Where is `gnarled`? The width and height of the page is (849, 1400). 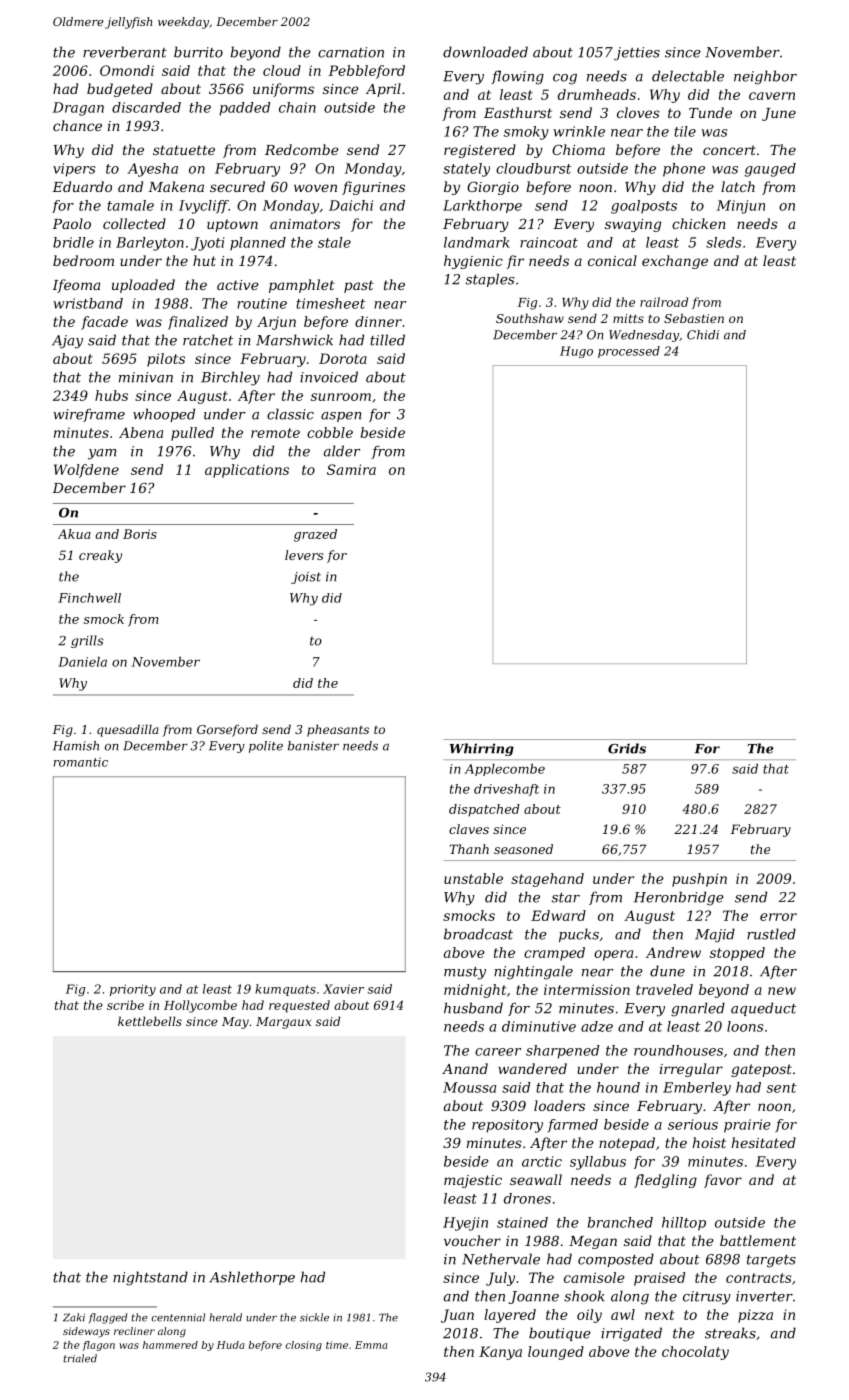
gnarled is located at coordinates (698, 1009).
